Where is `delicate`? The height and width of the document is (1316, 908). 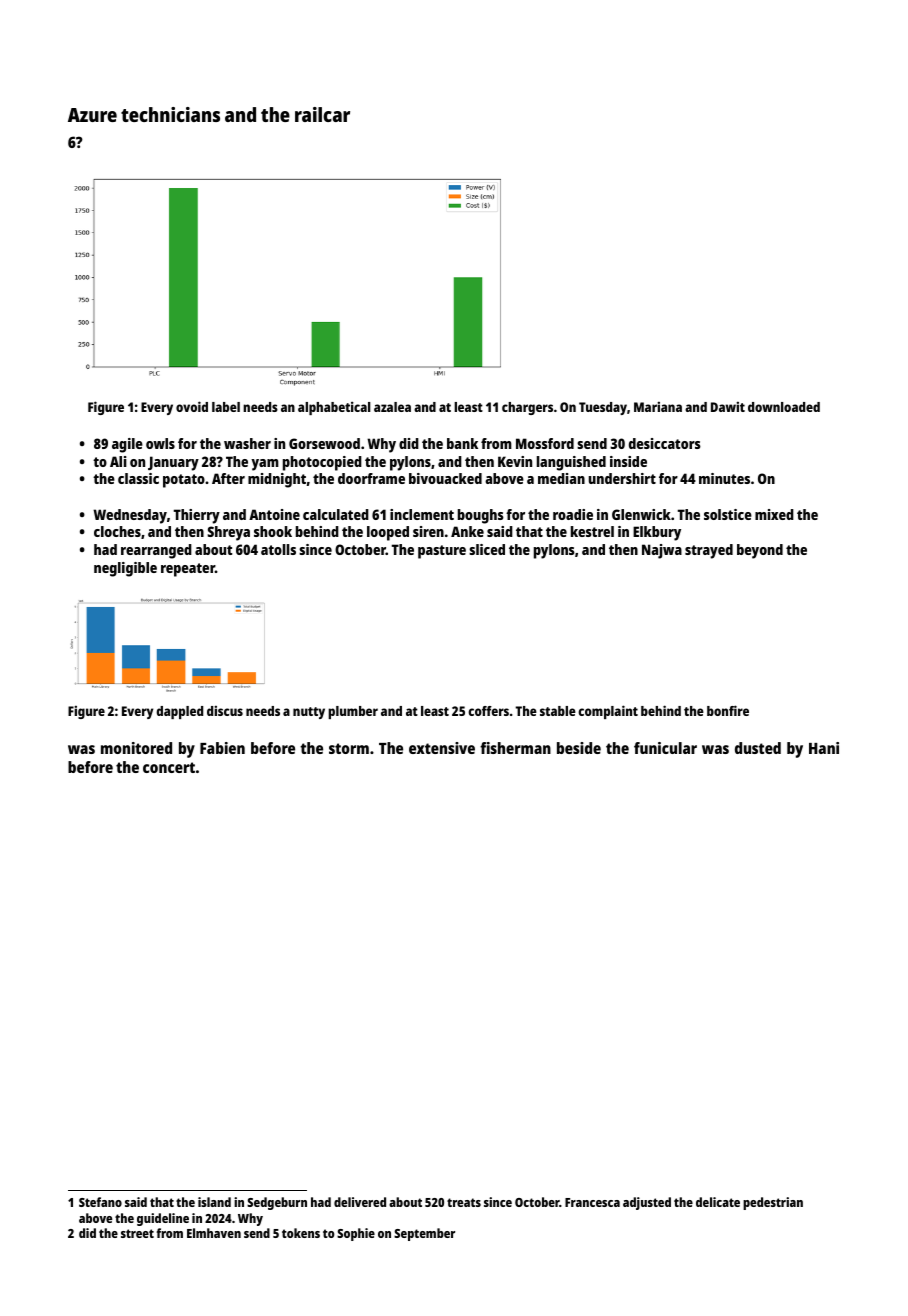
delicate is located at coordinates (718, 1202).
